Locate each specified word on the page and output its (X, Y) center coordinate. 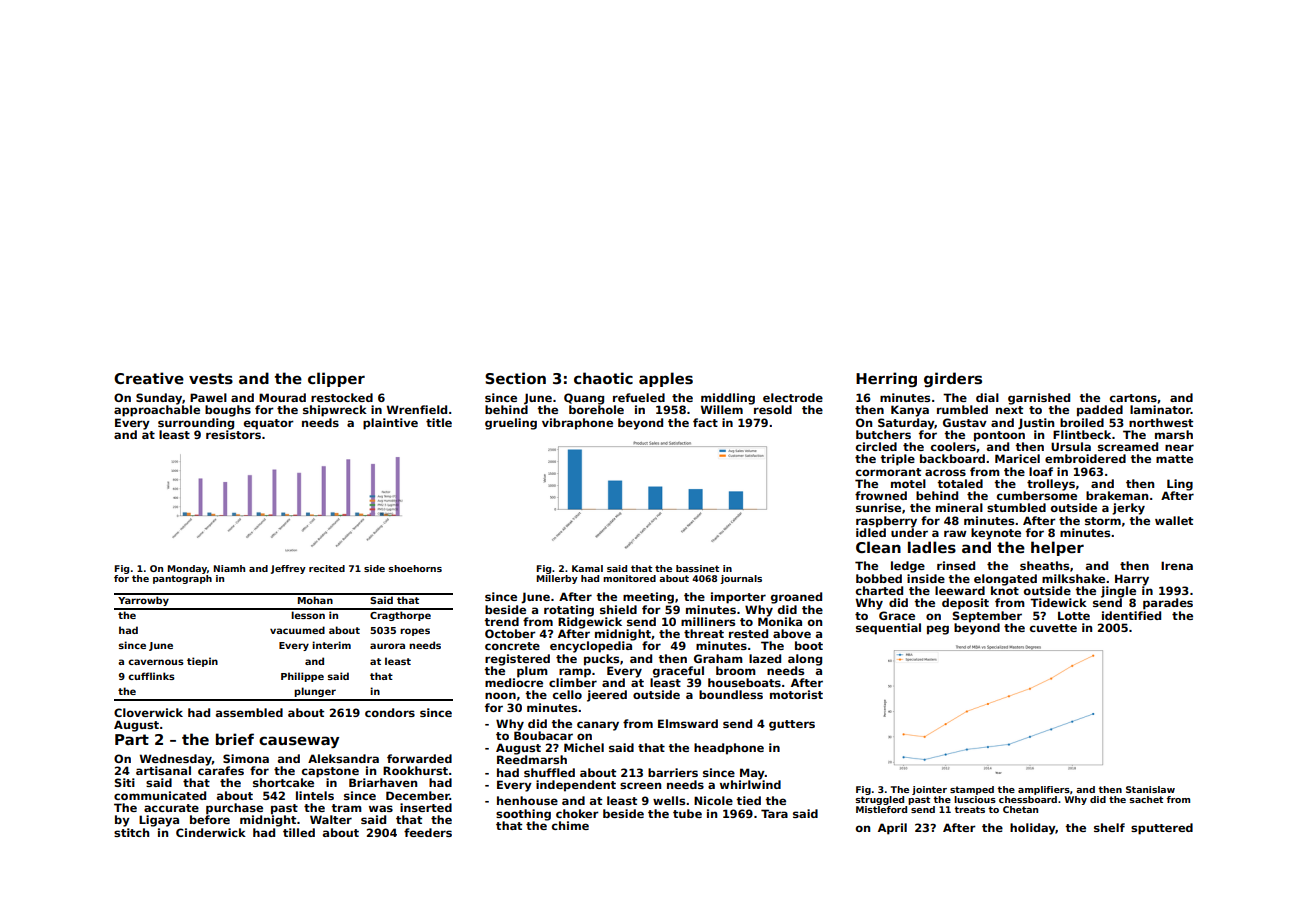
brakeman (1117, 495)
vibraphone (577, 424)
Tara (774, 813)
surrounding (196, 424)
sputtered (1162, 829)
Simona (246, 758)
